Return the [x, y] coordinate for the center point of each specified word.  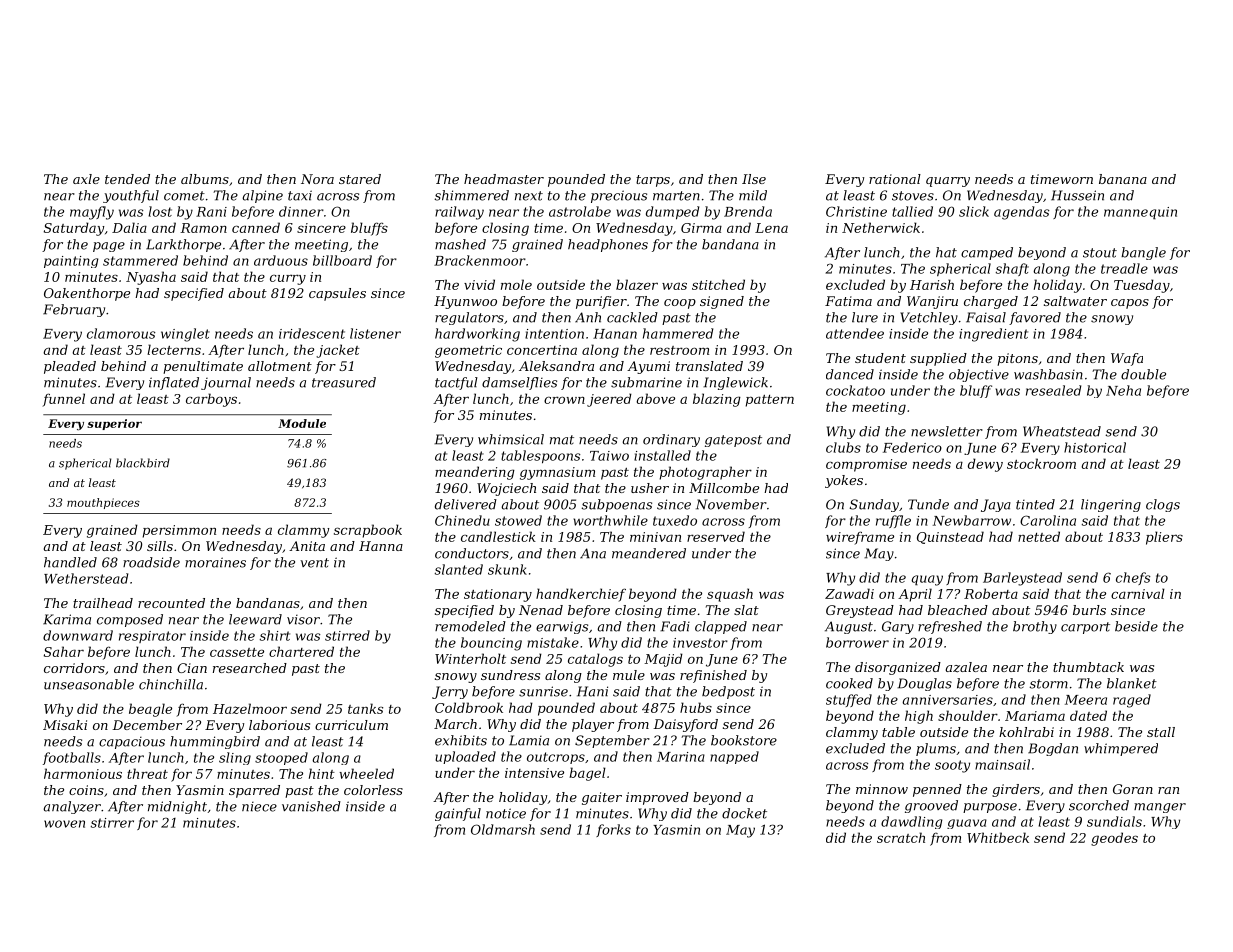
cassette [237, 652]
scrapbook [368, 531]
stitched [718, 284]
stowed [518, 520]
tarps [653, 181]
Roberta [991, 593]
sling [235, 758]
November [731, 504]
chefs [1133, 578]
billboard [342, 260]
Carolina [1048, 520]
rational [895, 179]
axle [86, 179]
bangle [1143, 253]
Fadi [675, 626]
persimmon [179, 531]
